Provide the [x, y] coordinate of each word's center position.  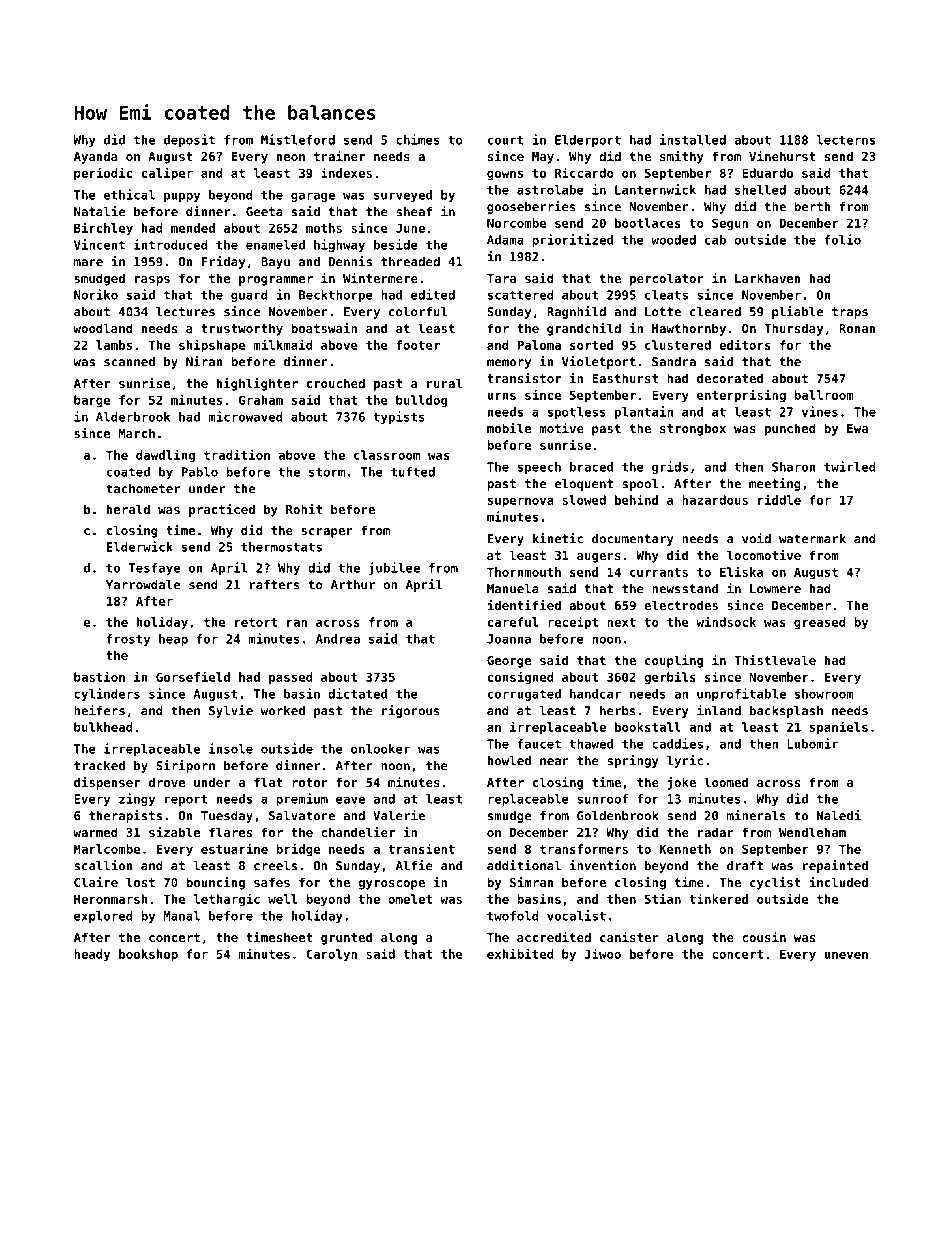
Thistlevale [775, 660]
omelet [410, 899]
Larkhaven [768, 278]
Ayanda [96, 157]
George [509, 662]
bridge [298, 850]
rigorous [411, 711]
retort [256, 622]
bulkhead [103, 727]
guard [249, 296]
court [506, 140]
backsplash [786, 712]
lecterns [846, 140]
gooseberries [531, 207]
